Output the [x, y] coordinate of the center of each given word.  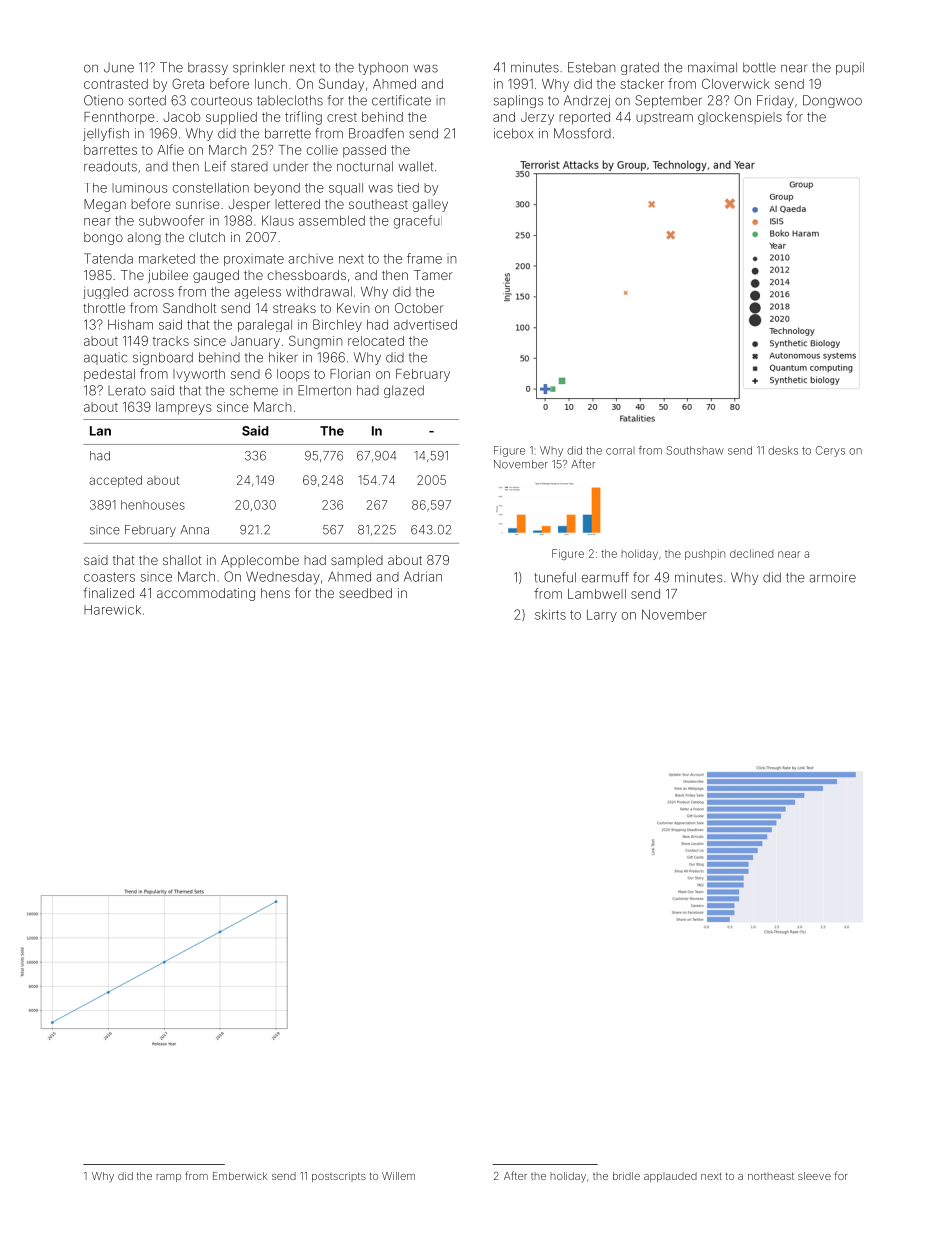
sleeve [814, 1176]
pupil [850, 68]
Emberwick [240, 1176]
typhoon [383, 68]
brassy [208, 68]
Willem [398, 1176]
